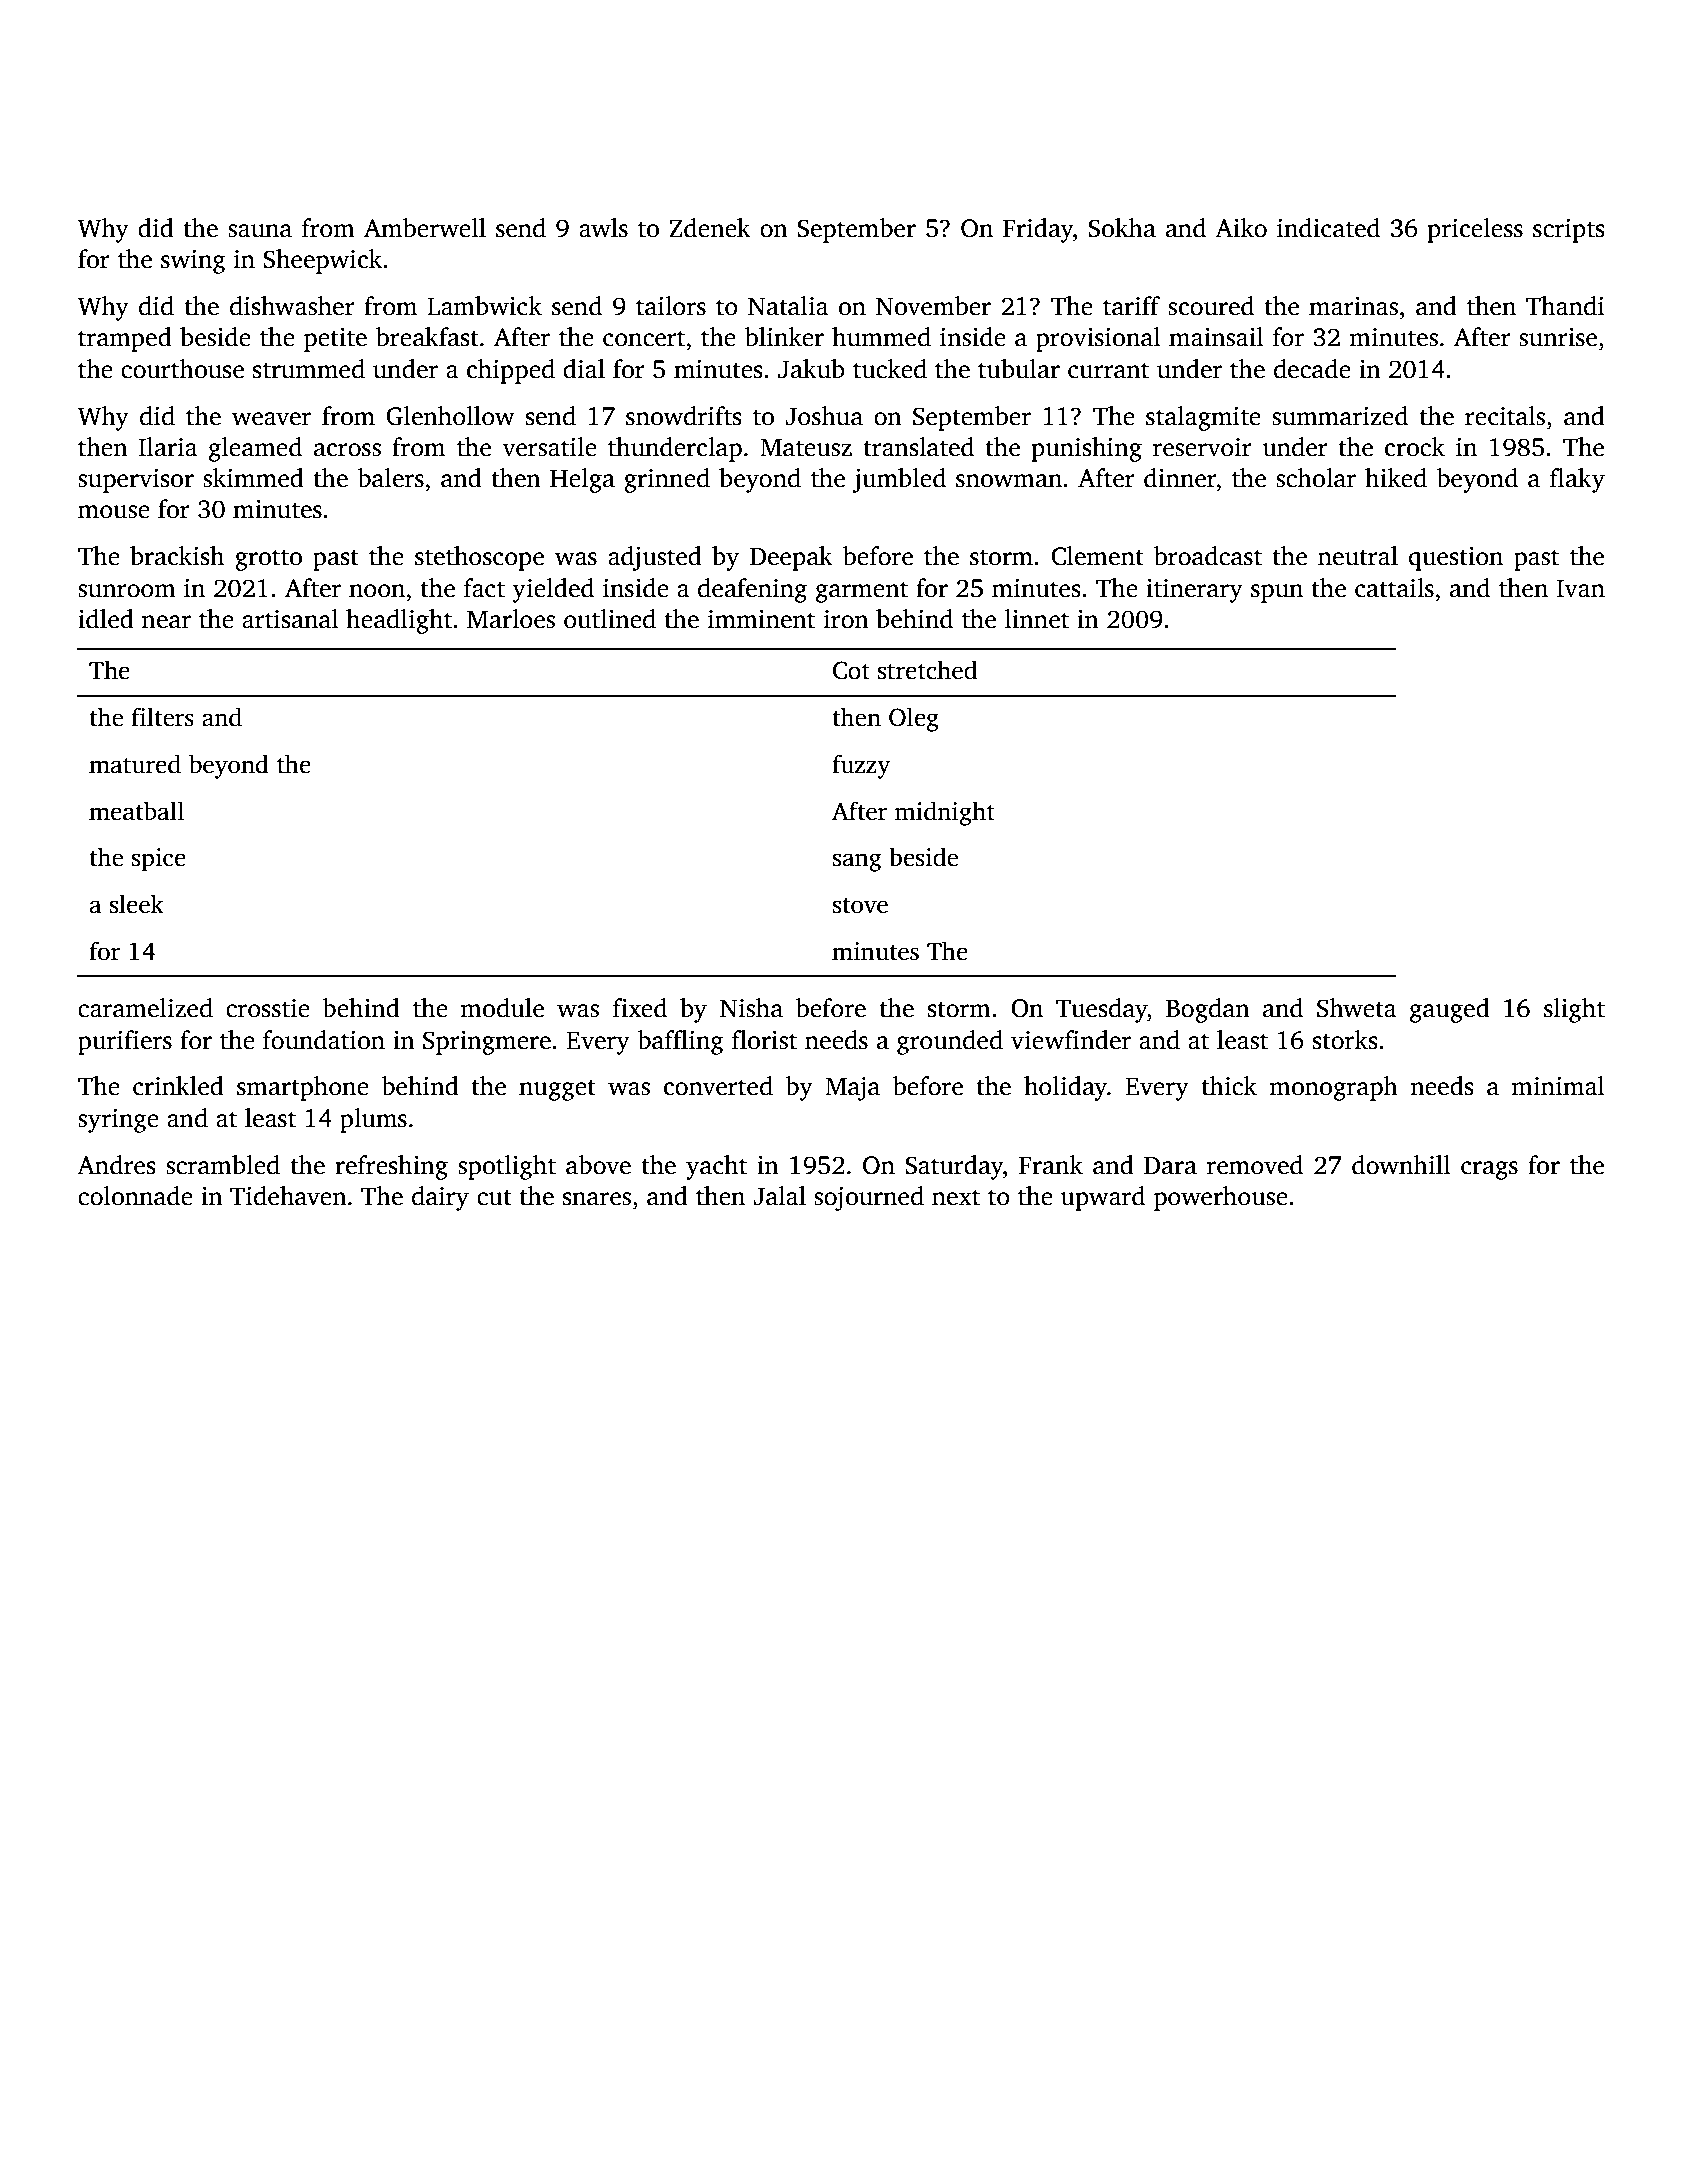  I want to click on brackish, so click(177, 556).
